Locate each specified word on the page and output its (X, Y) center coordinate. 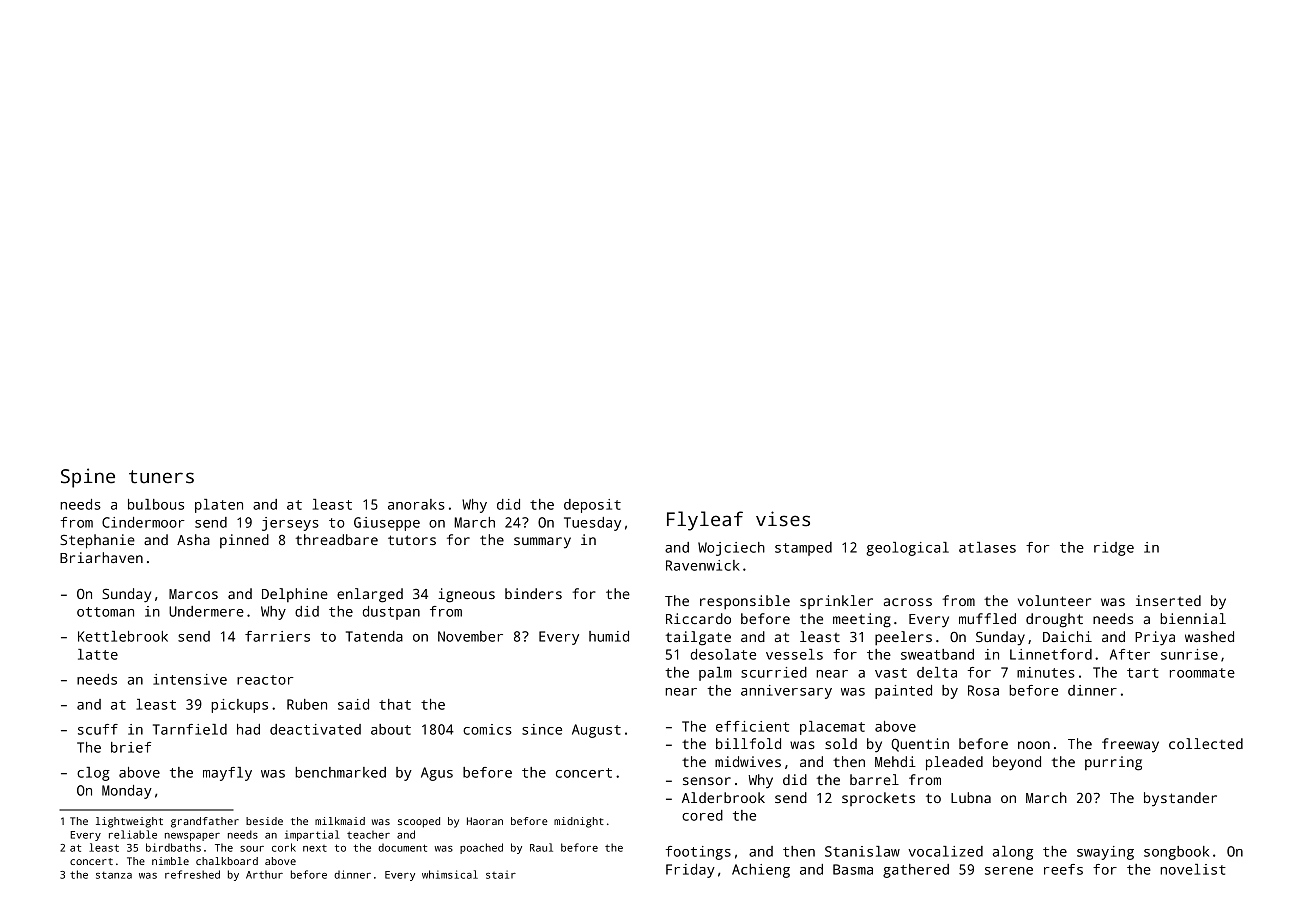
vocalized (945, 851)
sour (252, 849)
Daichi (1067, 636)
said (353, 704)
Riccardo (698, 618)
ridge (1114, 549)
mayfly (227, 774)
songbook (1176, 853)
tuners (161, 477)
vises (783, 519)
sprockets (878, 799)
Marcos (193, 594)
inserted (1168, 600)
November (470, 636)
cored (702, 815)
